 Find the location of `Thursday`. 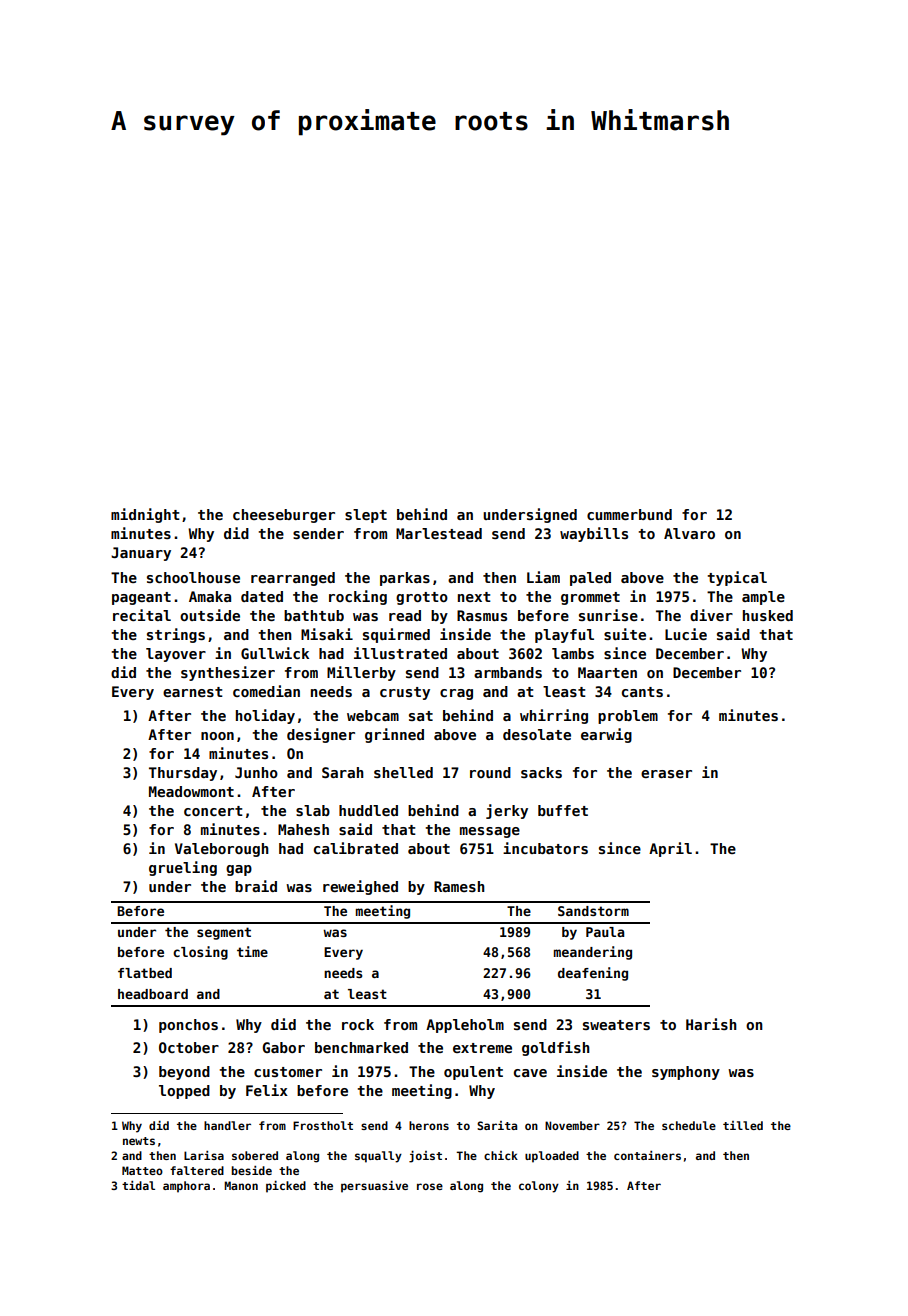

Thursday is located at coordinates (183, 774).
